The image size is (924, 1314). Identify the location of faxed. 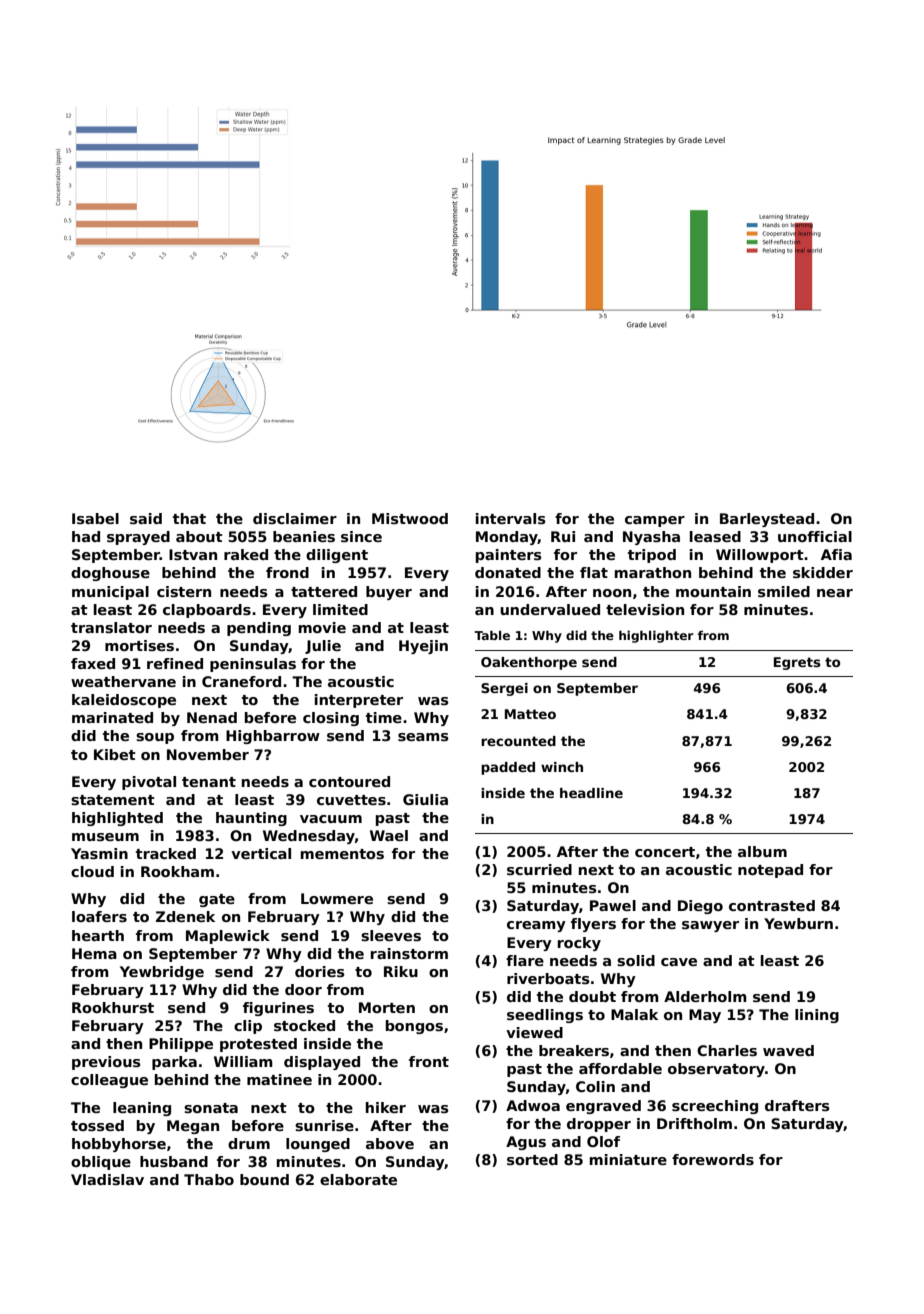
(93, 663).
